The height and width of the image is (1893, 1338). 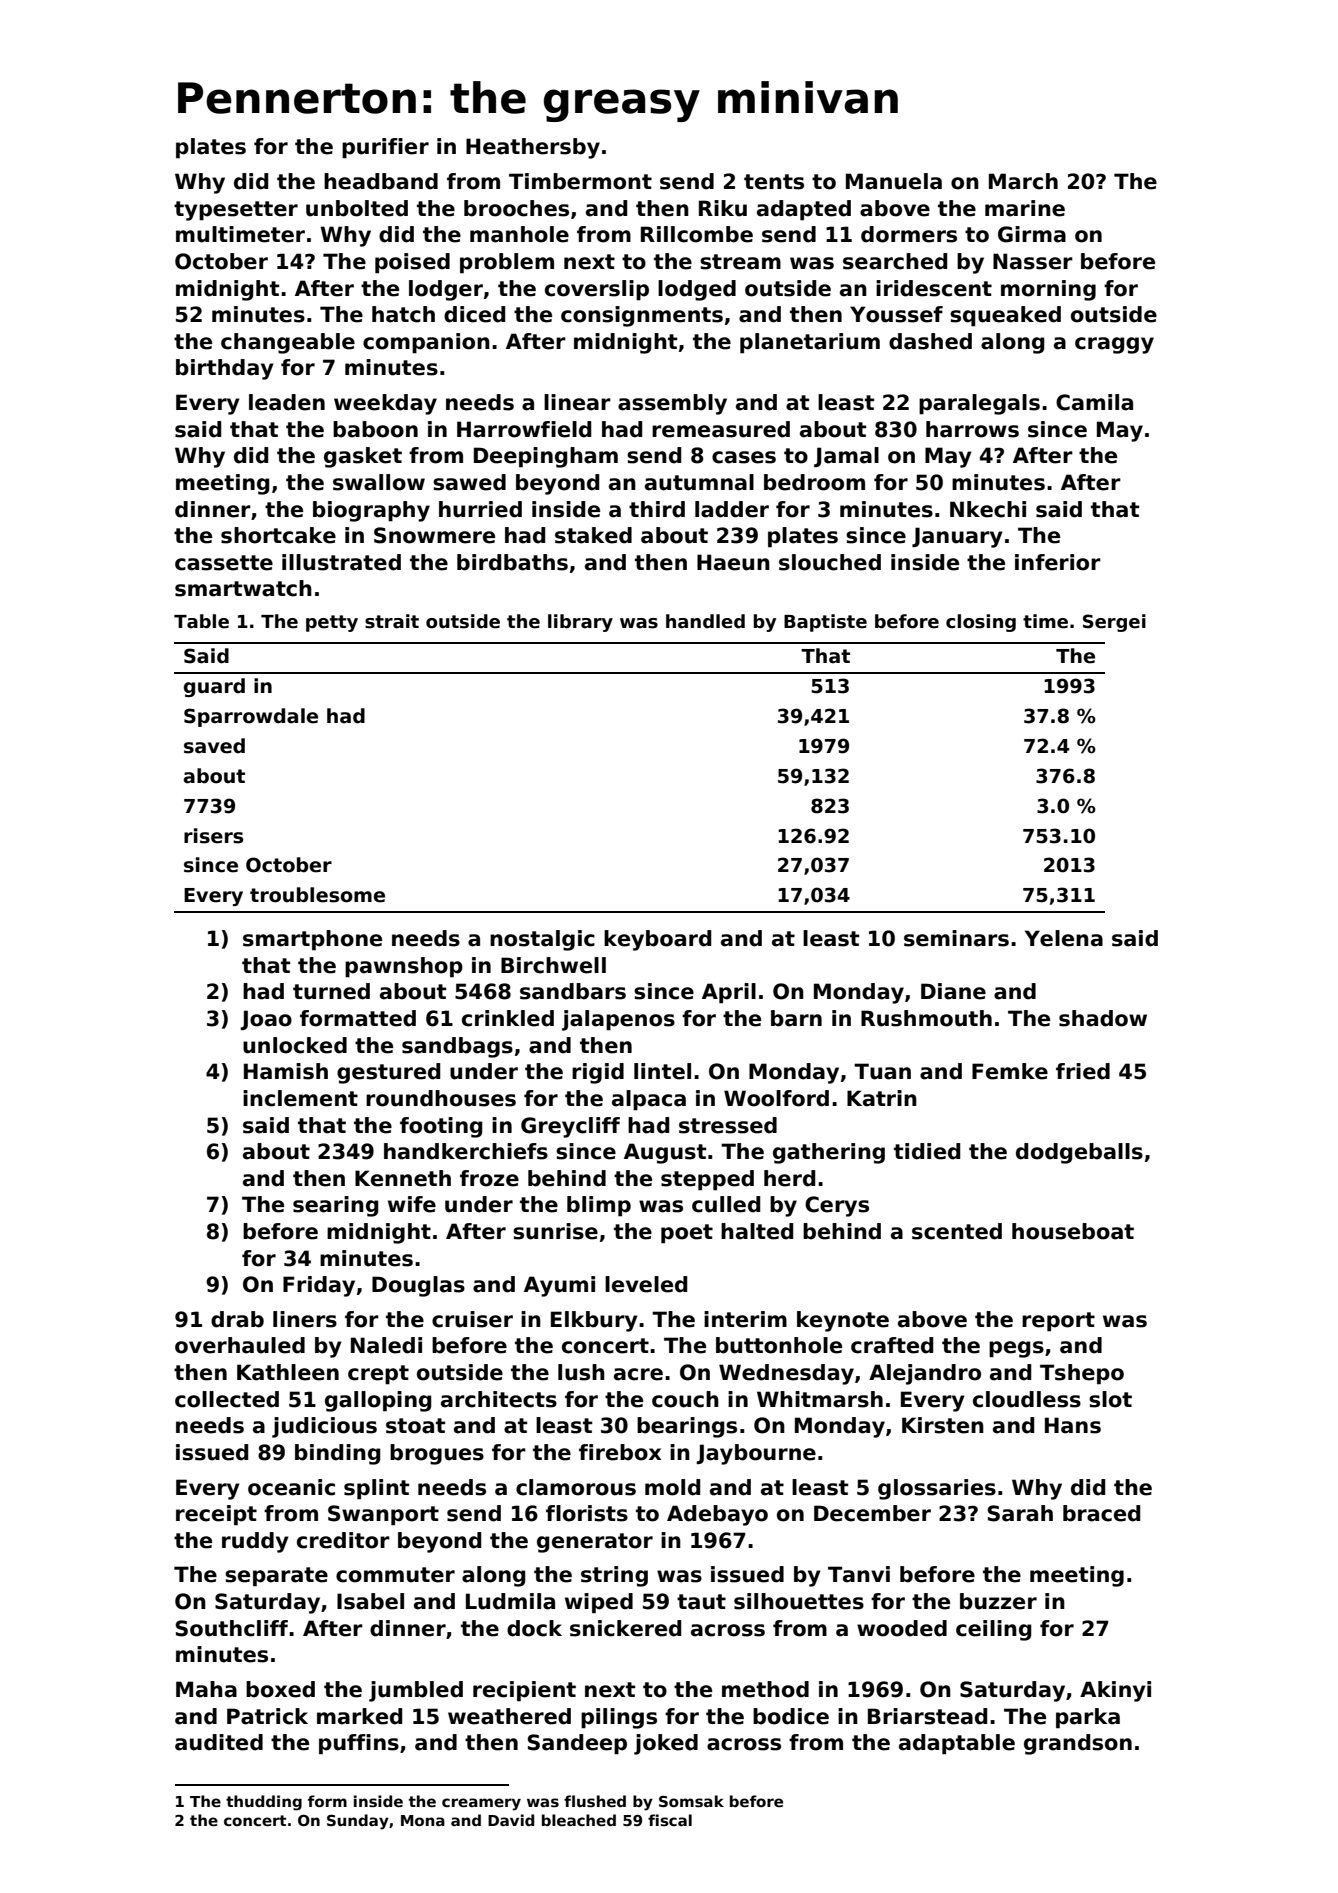 I want to click on Camila, so click(x=1094, y=402).
